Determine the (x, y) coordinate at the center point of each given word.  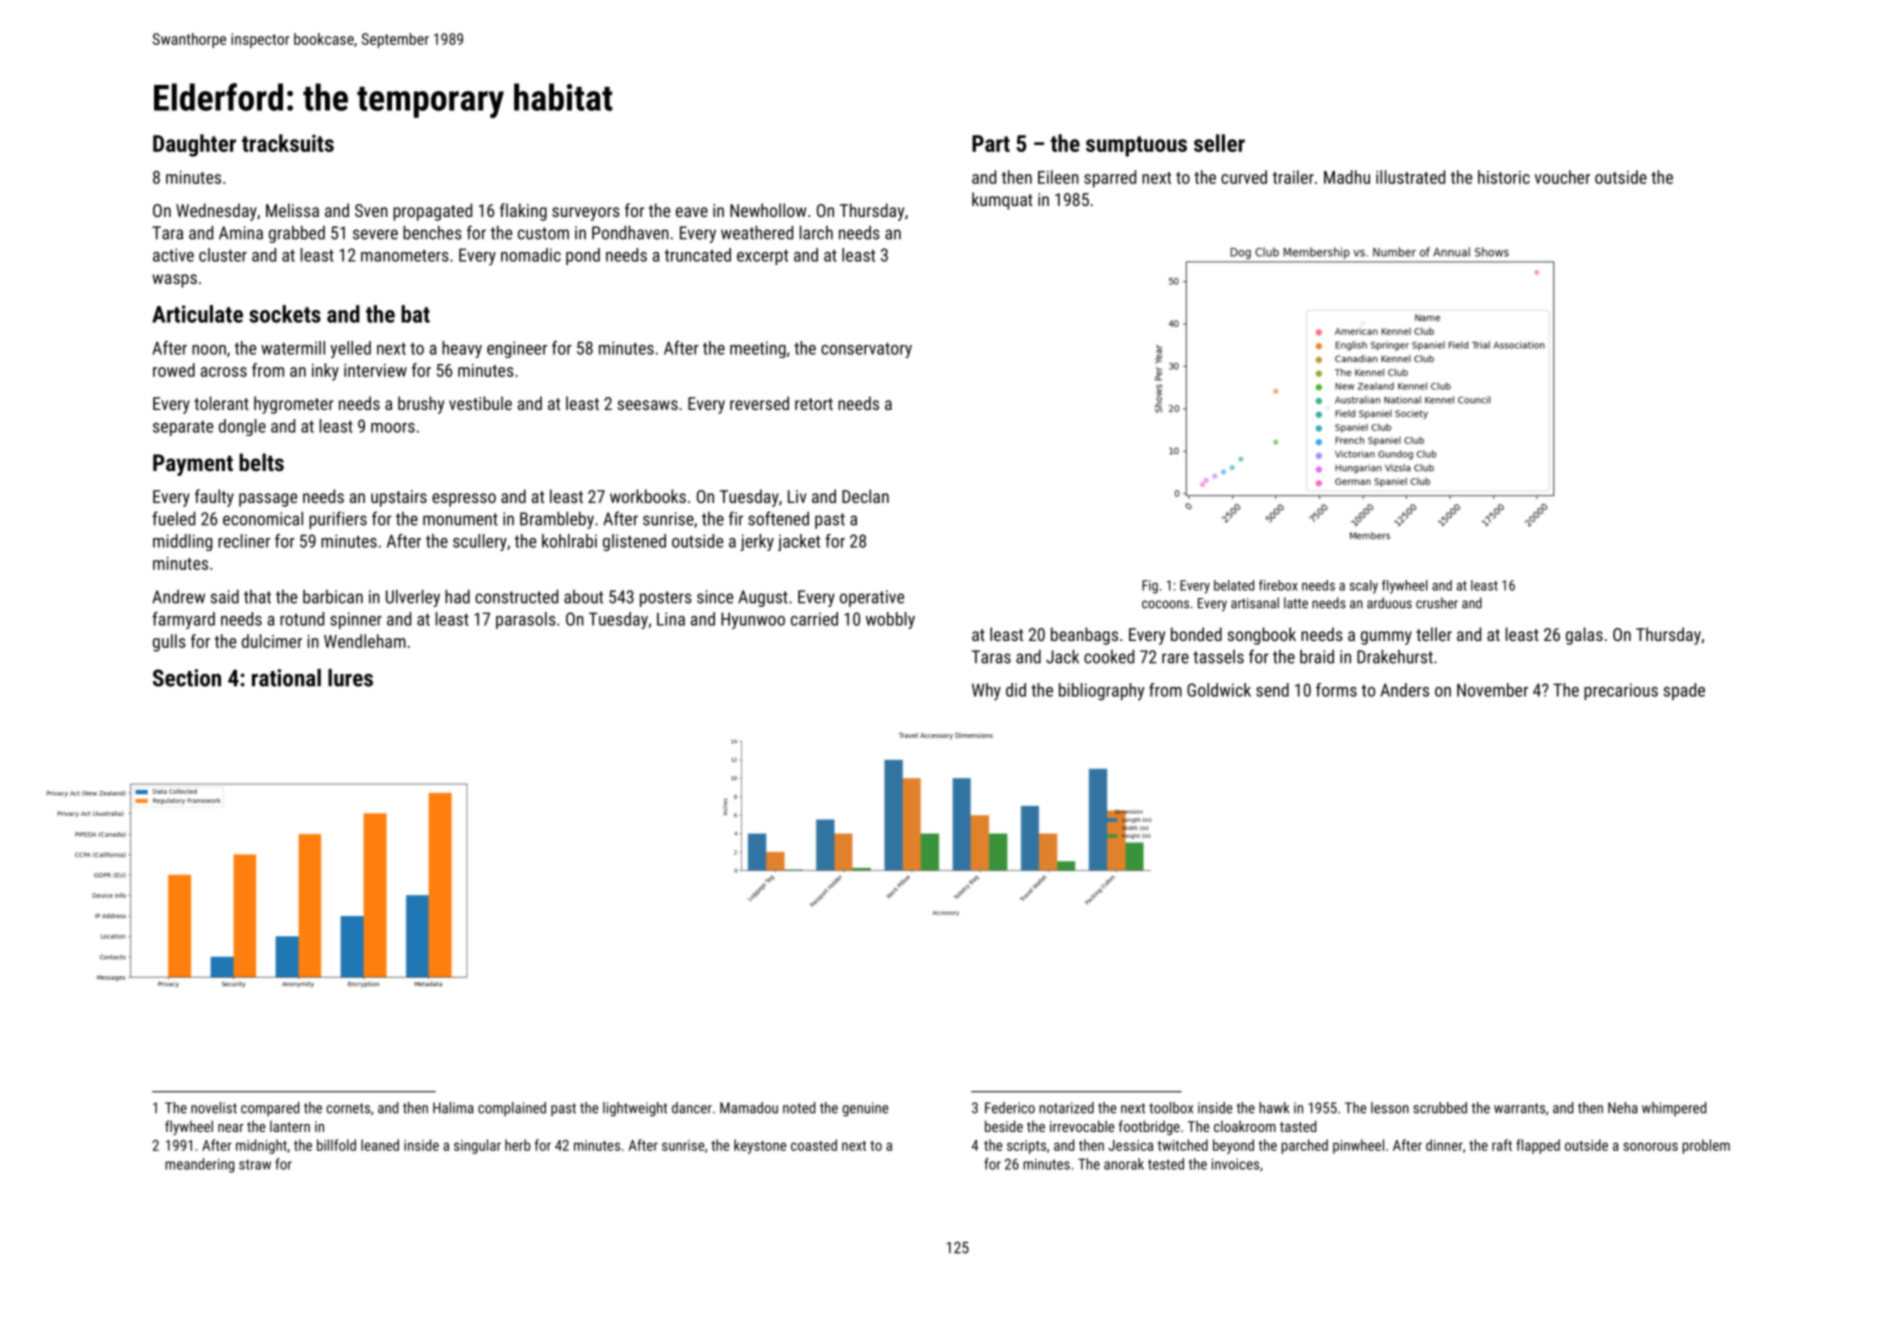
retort (814, 404)
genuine (865, 1109)
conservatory (866, 350)
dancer (692, 1108)
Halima (453, 1108)
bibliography (1102, 692)
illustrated (1410, 177)
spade (1684, 691)
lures (350, 678)
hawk (1274, 1108)
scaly (1364, 587)
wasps (174, 281)
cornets (348, 1108)
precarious (1621, 691)
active (173, 255)
